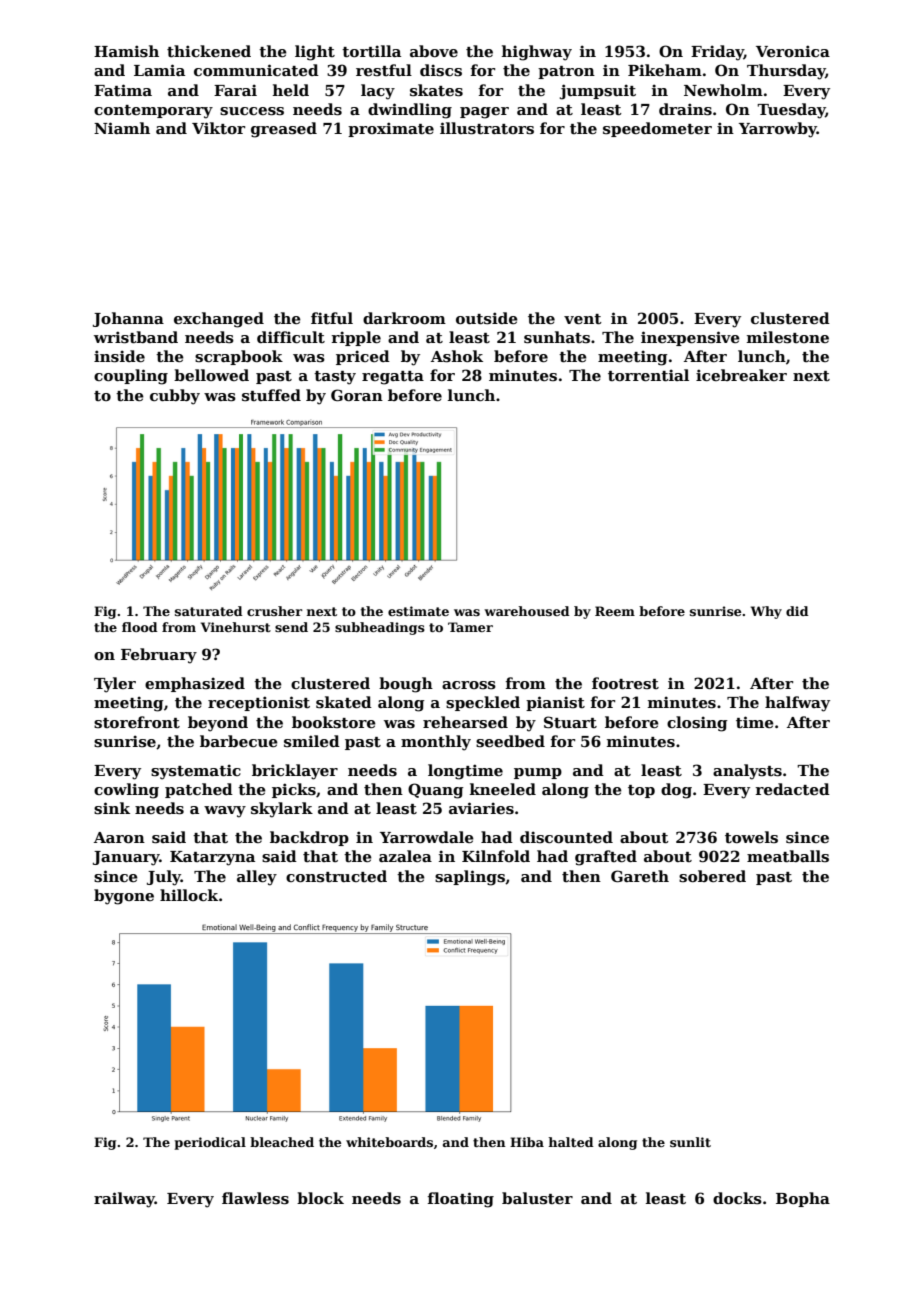 This screenshot has height=1308, width=924. Describe the element at coordinates (128, 319) in the screenshot. I see `Johanna` at that location.
